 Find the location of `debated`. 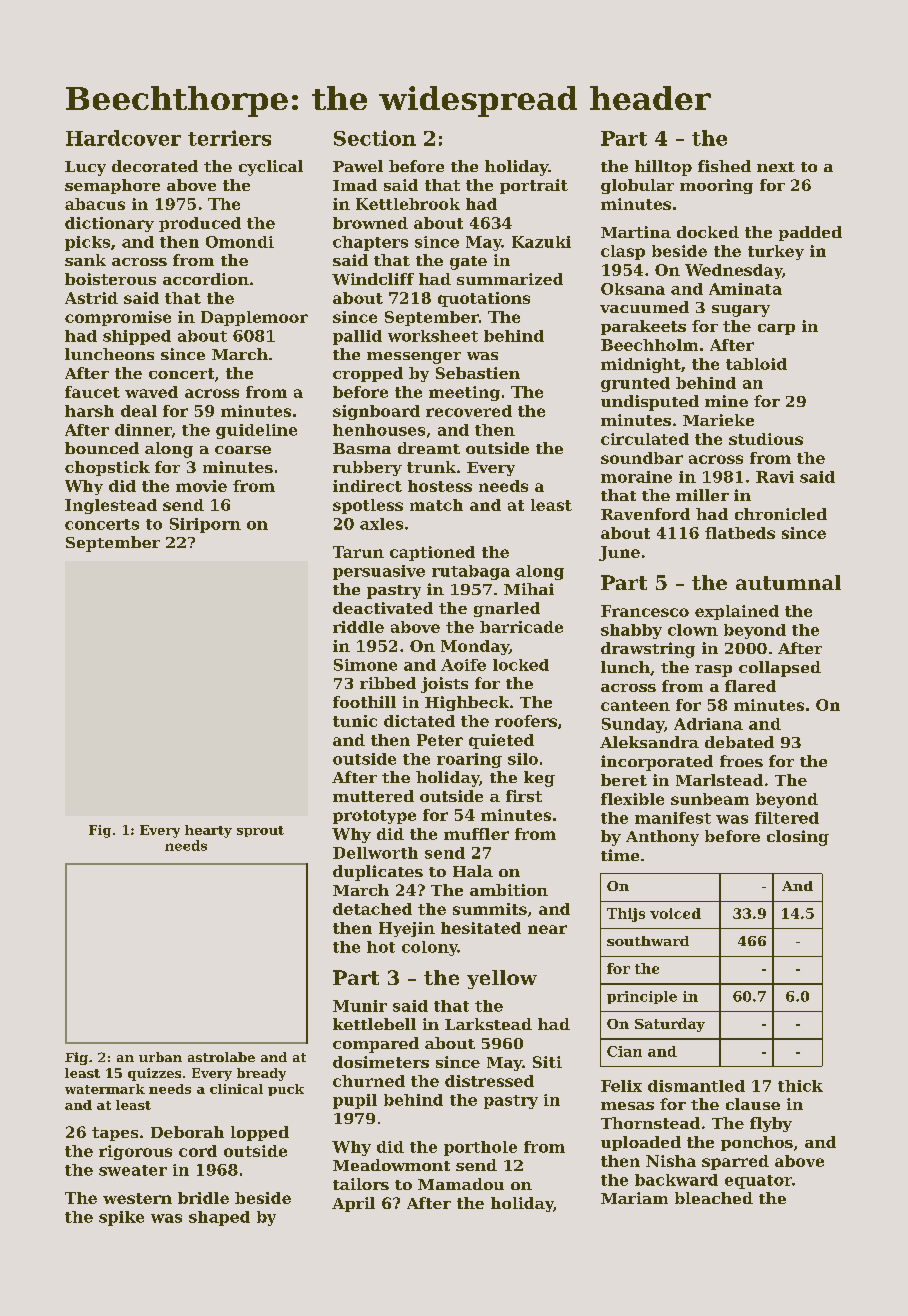

debated is located at coordinates (739, 742).
